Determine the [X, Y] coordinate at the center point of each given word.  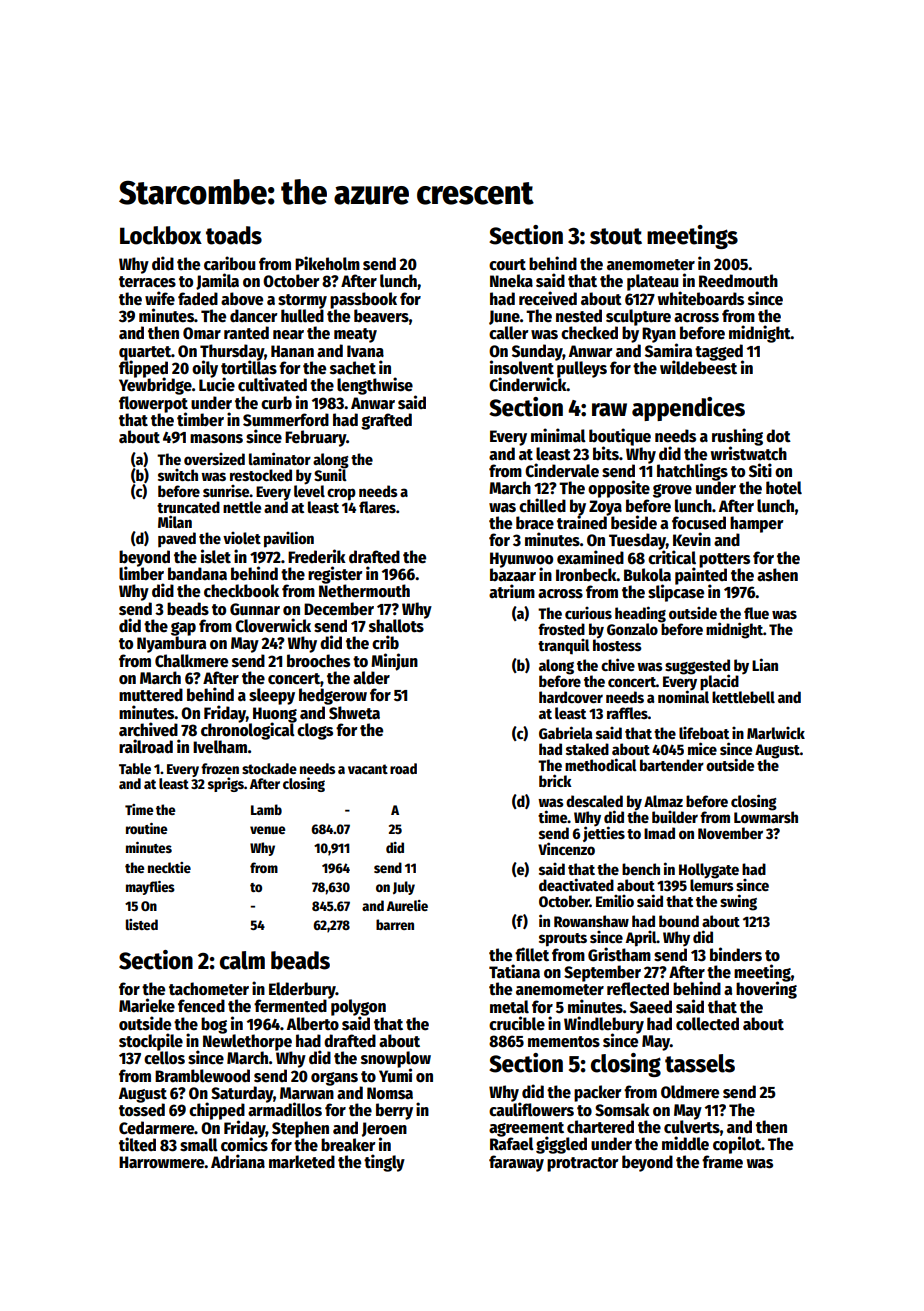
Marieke [147, 1005]
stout [616, 236]
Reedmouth [738, 281]
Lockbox [161, 235]
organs [334, 1079]
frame [722, 1162]
